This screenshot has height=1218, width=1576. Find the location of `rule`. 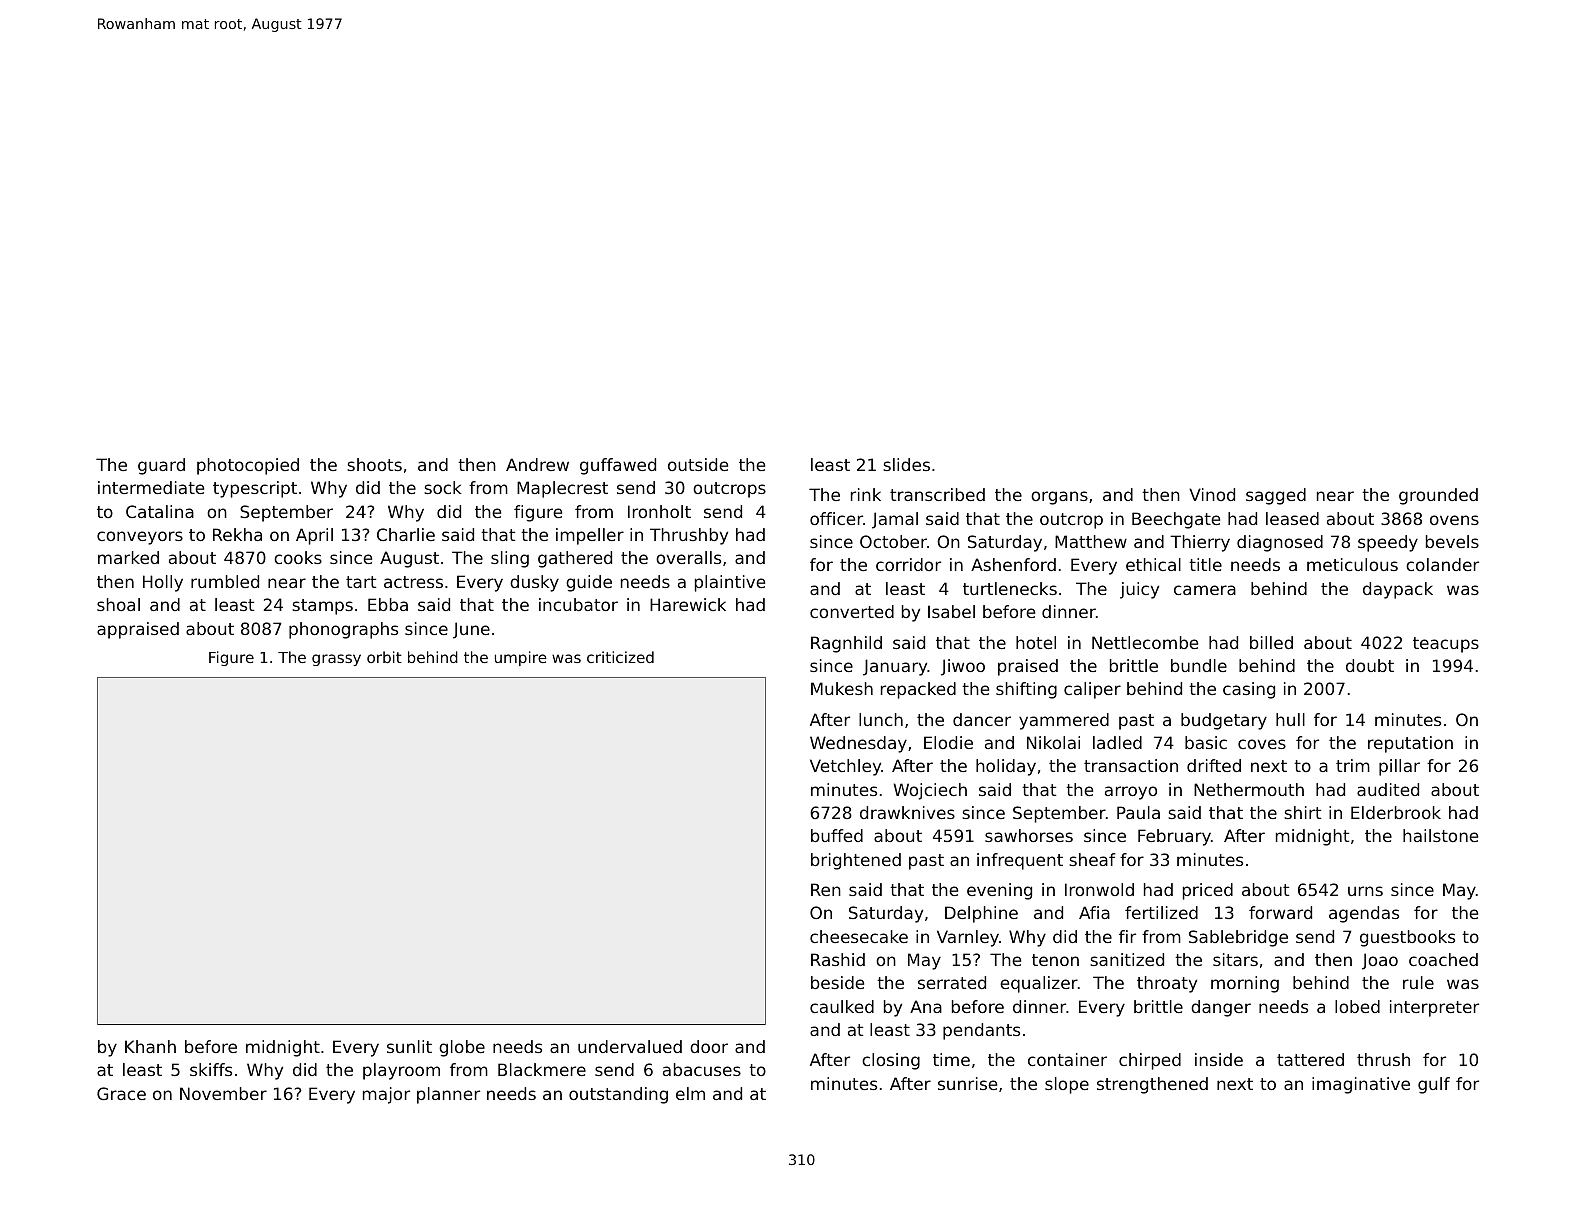

rule is located at coordinates (1418, 982).
